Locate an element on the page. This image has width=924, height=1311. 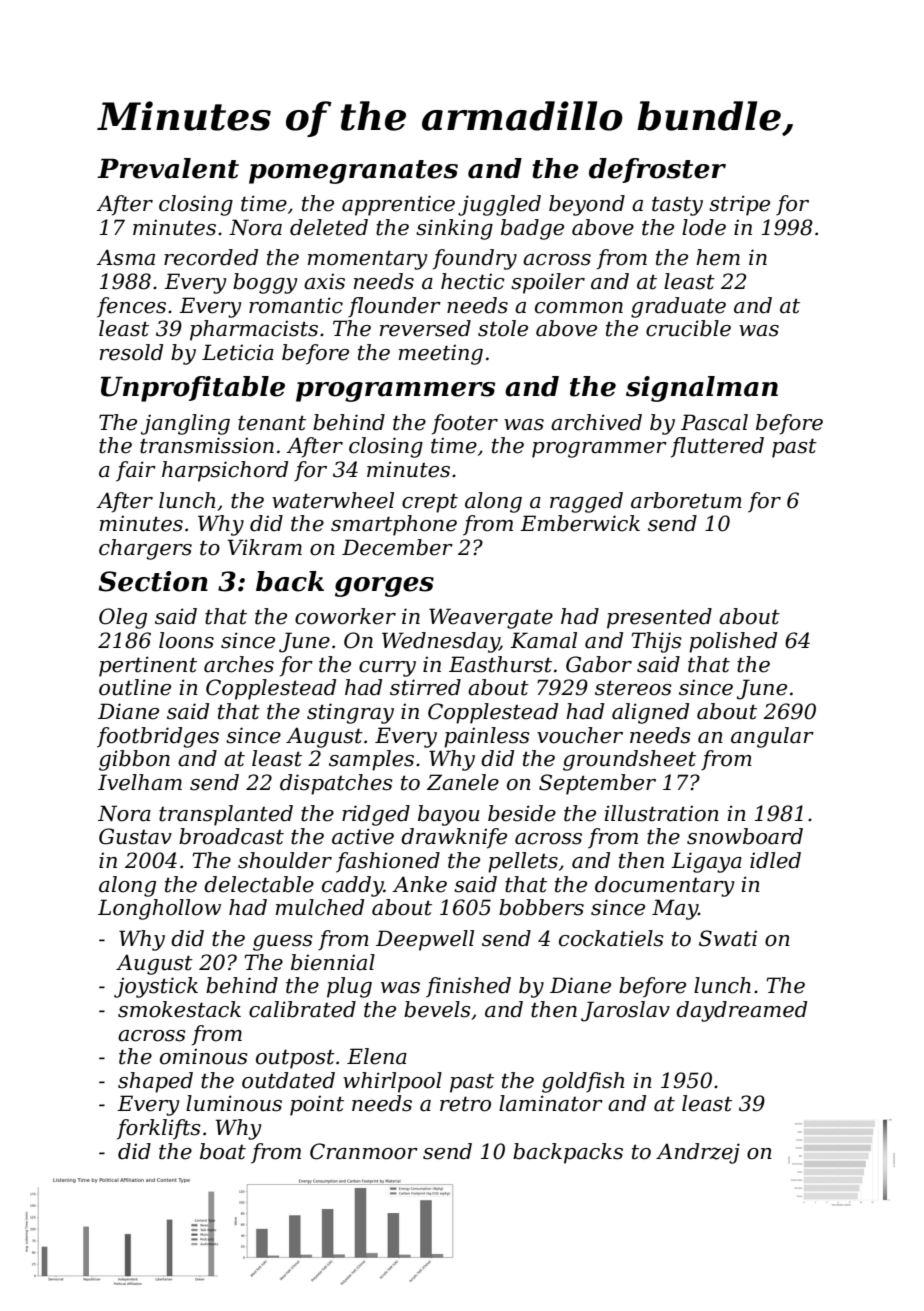
graduate is located at coordinates (678, 307).
